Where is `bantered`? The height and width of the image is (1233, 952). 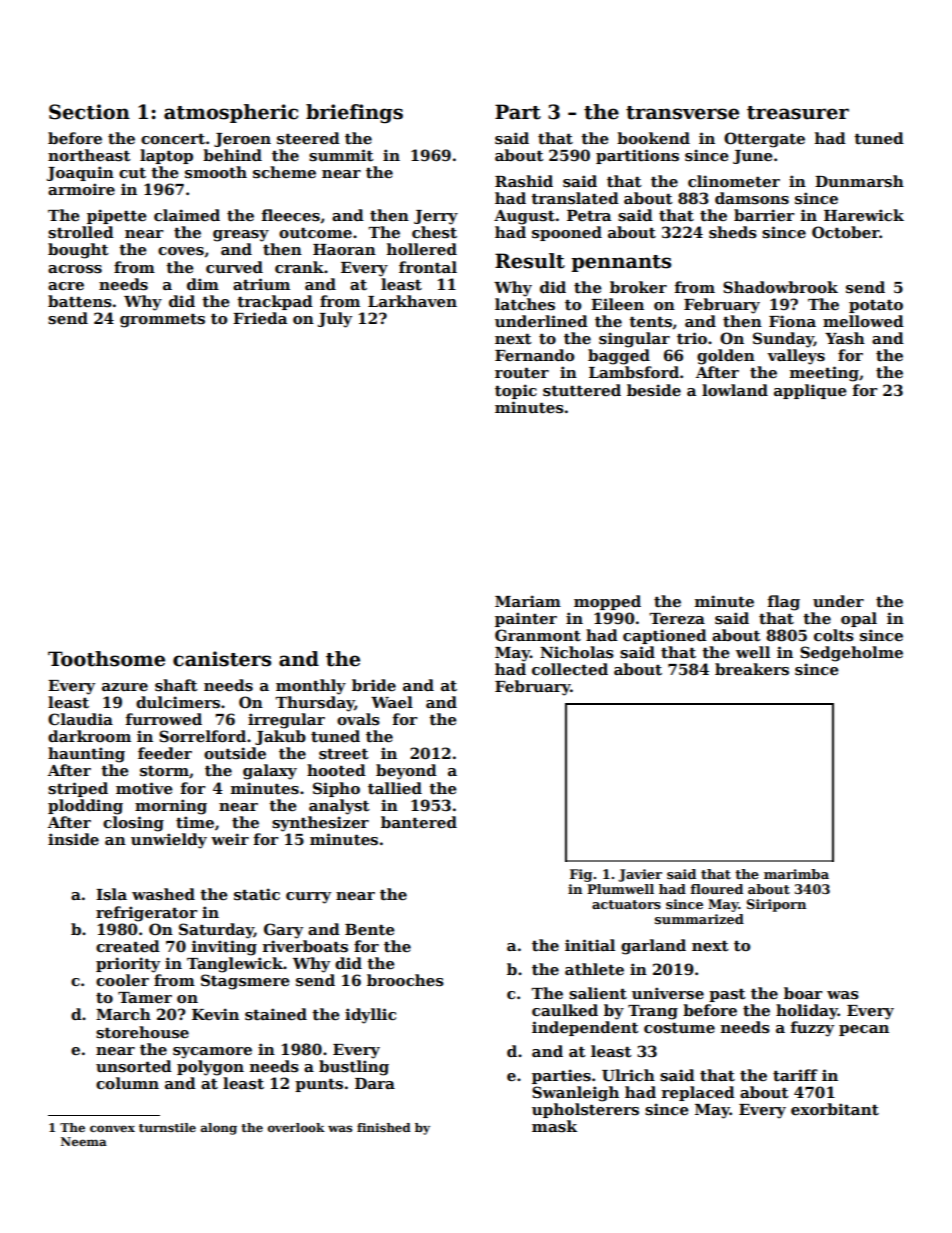 bantered is located at coordinates (419, 822).
